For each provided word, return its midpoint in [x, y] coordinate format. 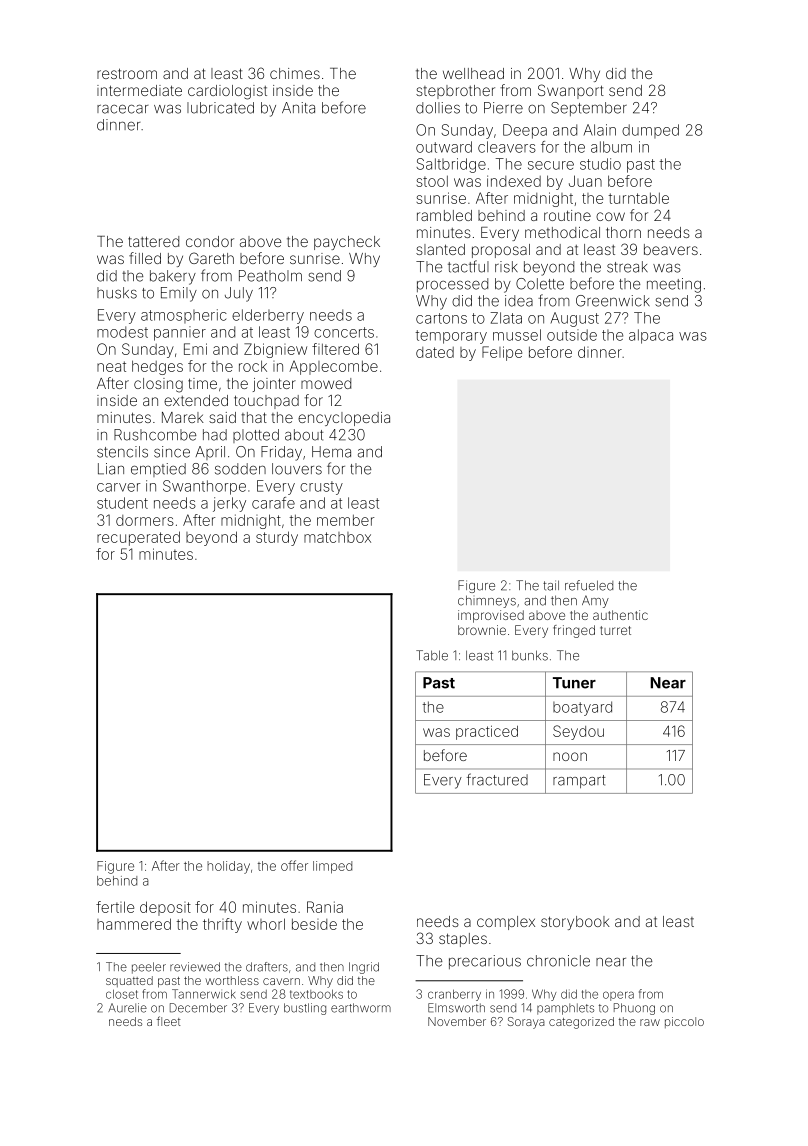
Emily [179, 294]
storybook [575, 923]
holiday [228, 867]
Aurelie [127, 1008]
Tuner [574, 683]
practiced [487, 732]
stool [432, 181]
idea [519, 301]
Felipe [502, 353]
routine [567, 215]
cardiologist [227, 92]
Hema [331, 452]
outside [572, 335]
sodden [240, 469]
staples [463, 940]
